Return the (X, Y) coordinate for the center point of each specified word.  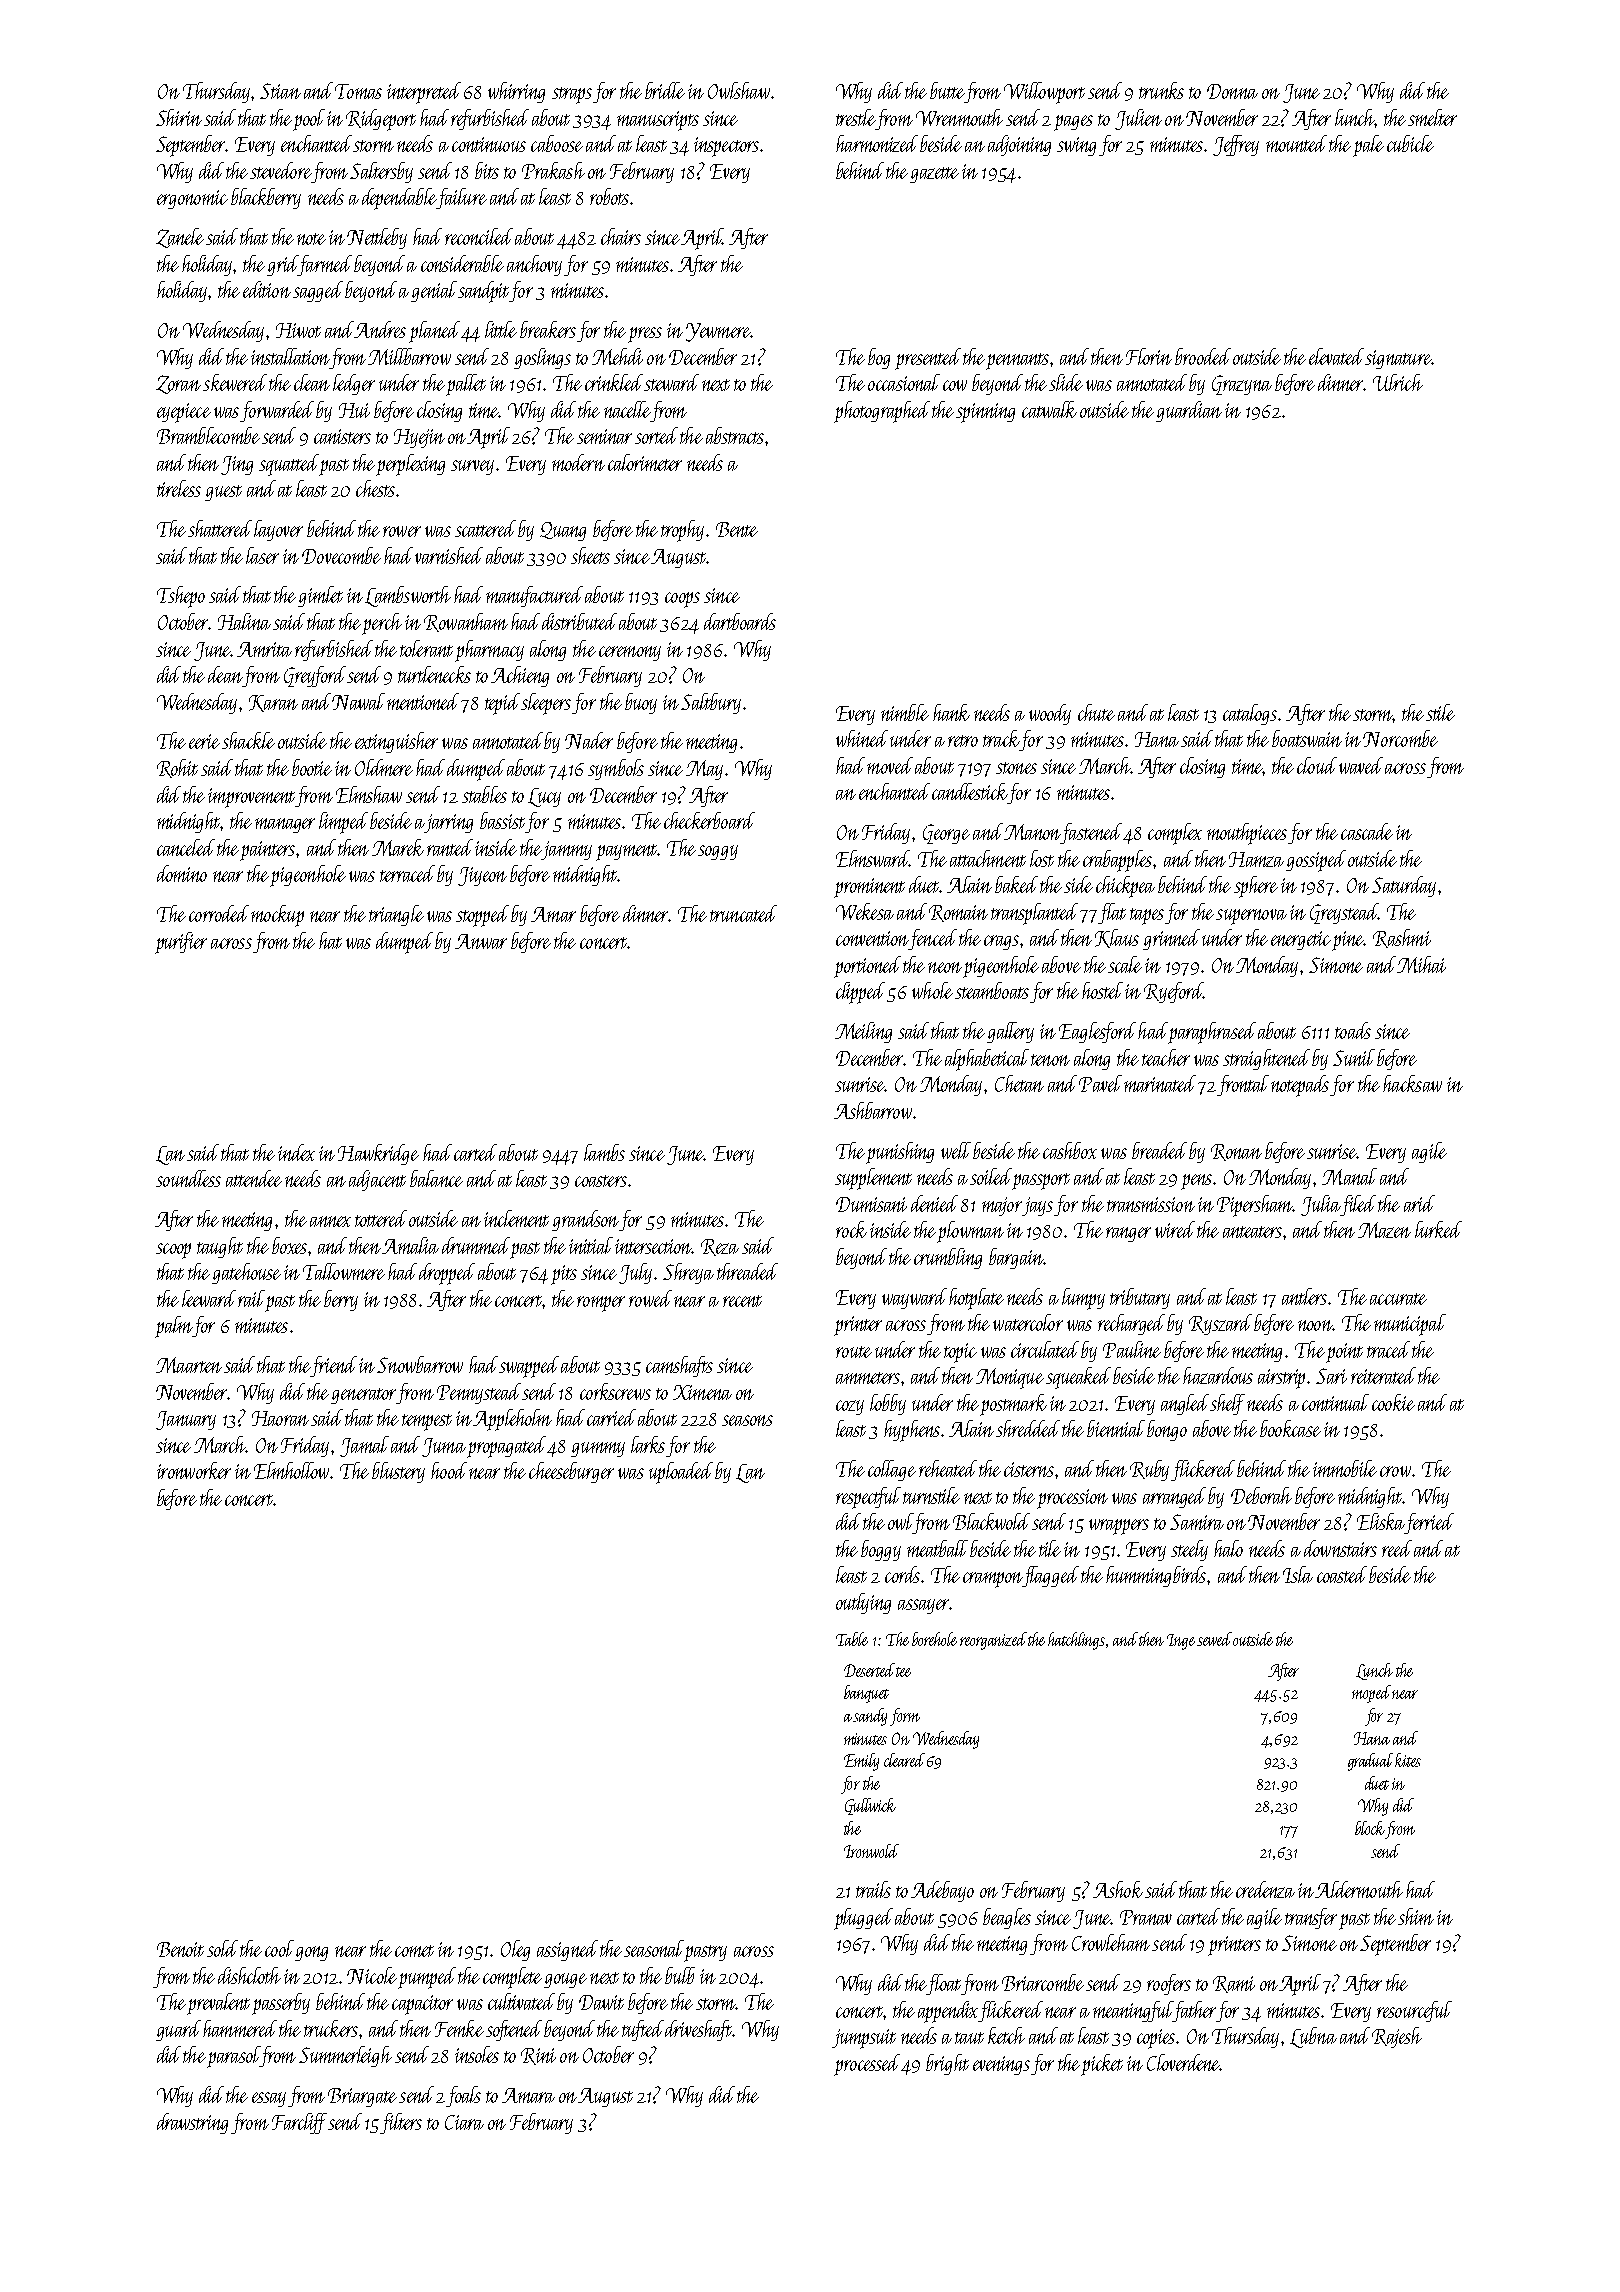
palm (174, 1327)
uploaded (681, 1473)
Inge (1181, 1642)
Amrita (264, 649)
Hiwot (298, 330)
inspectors (726, 147)
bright (947, 2064)
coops (682, 600)
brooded (1203, 356)
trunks (1161, 90)
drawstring (192, 2123)
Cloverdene (1183, 2062)
